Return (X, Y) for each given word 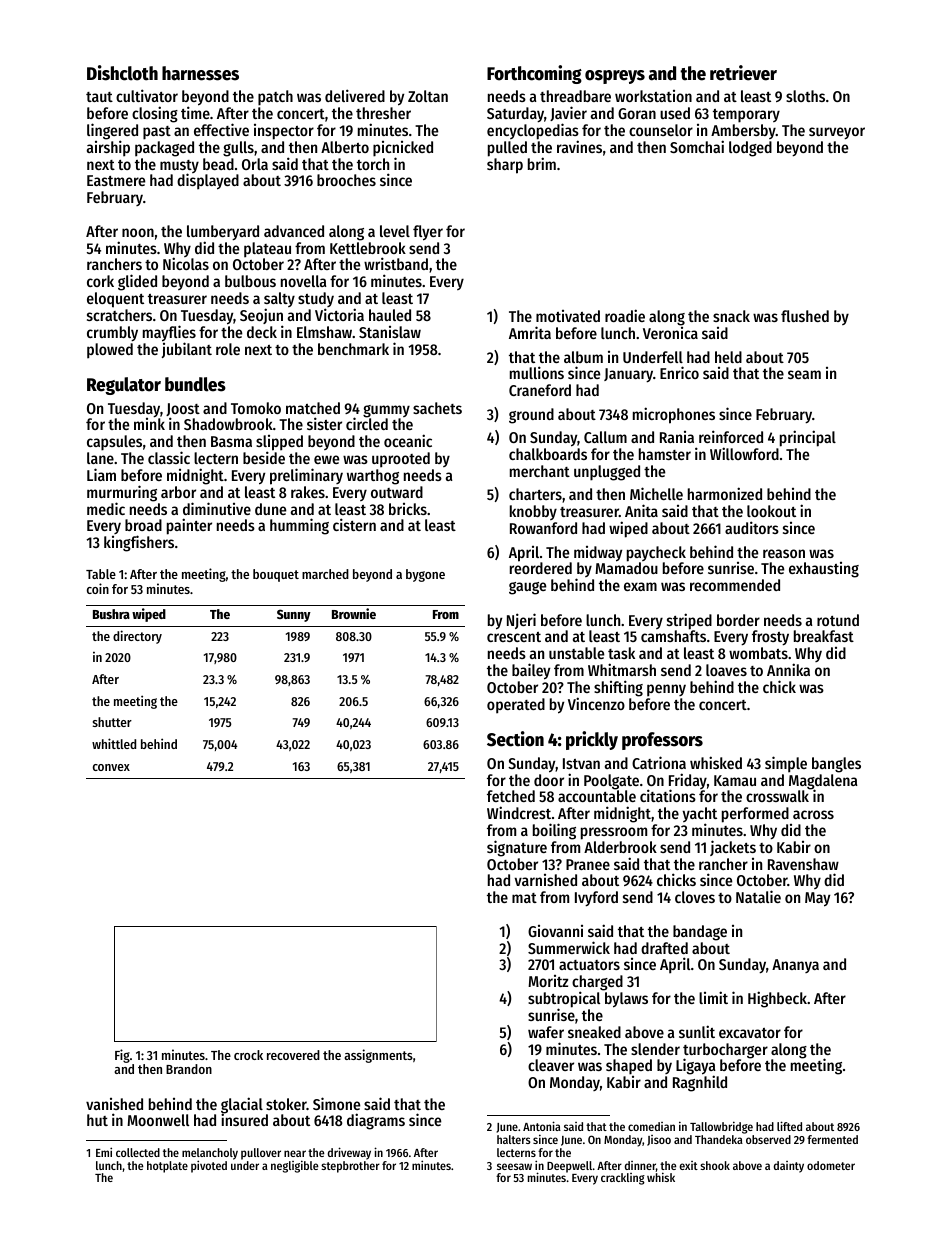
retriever (743, 73)
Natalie (758, 896)
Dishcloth (122, 73)
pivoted (209, 1166)
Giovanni (555, 931)
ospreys (615, 77)
